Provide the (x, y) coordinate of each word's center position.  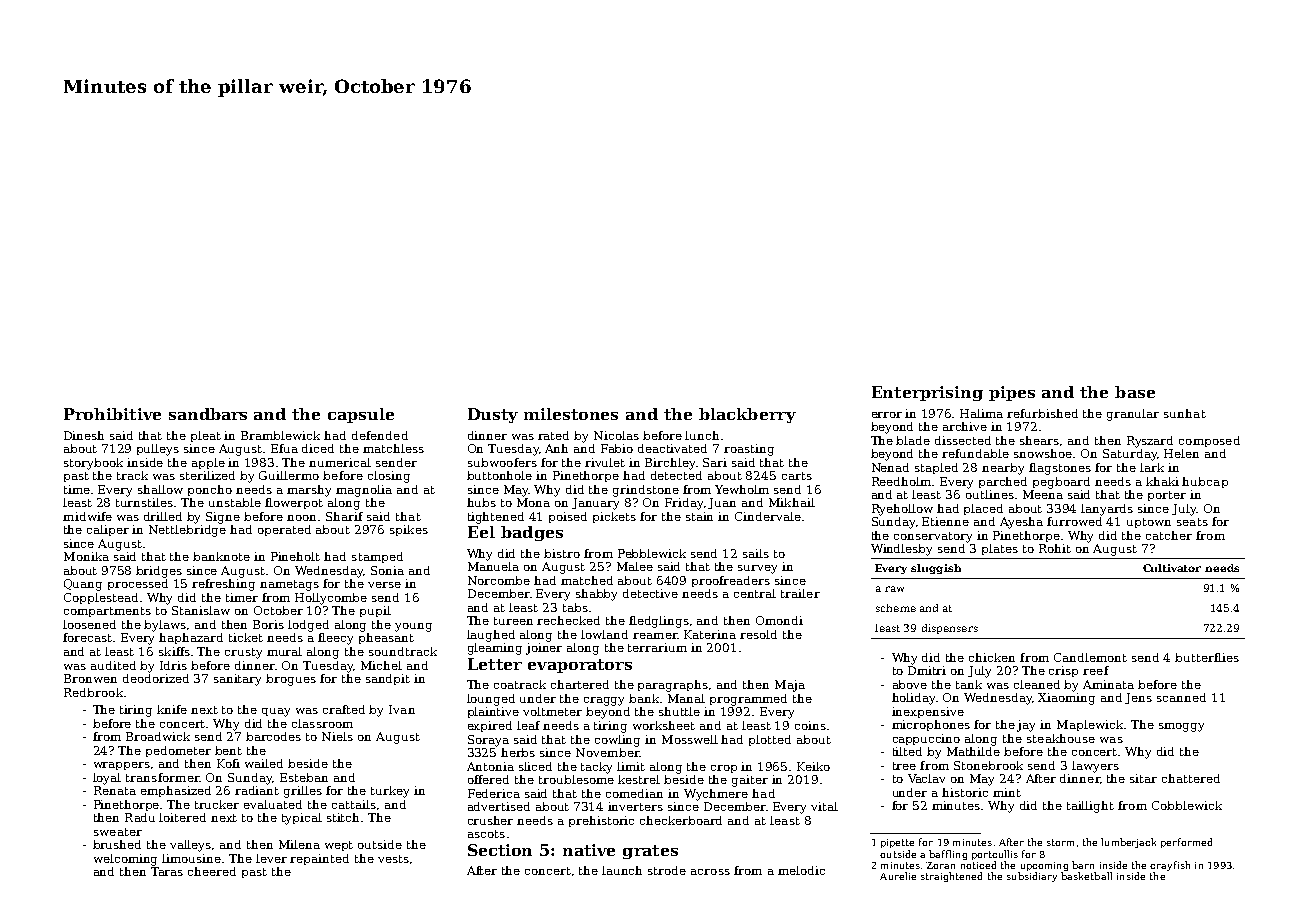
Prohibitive (112, 414)
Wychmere (716, 795)
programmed (748, 700)
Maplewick (1090, 725)
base (1135, 392)
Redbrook (93, 692)
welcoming (125, 860)
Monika (86, 556)
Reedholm (901, 481)
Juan (722, 503)
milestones (571, 414)
